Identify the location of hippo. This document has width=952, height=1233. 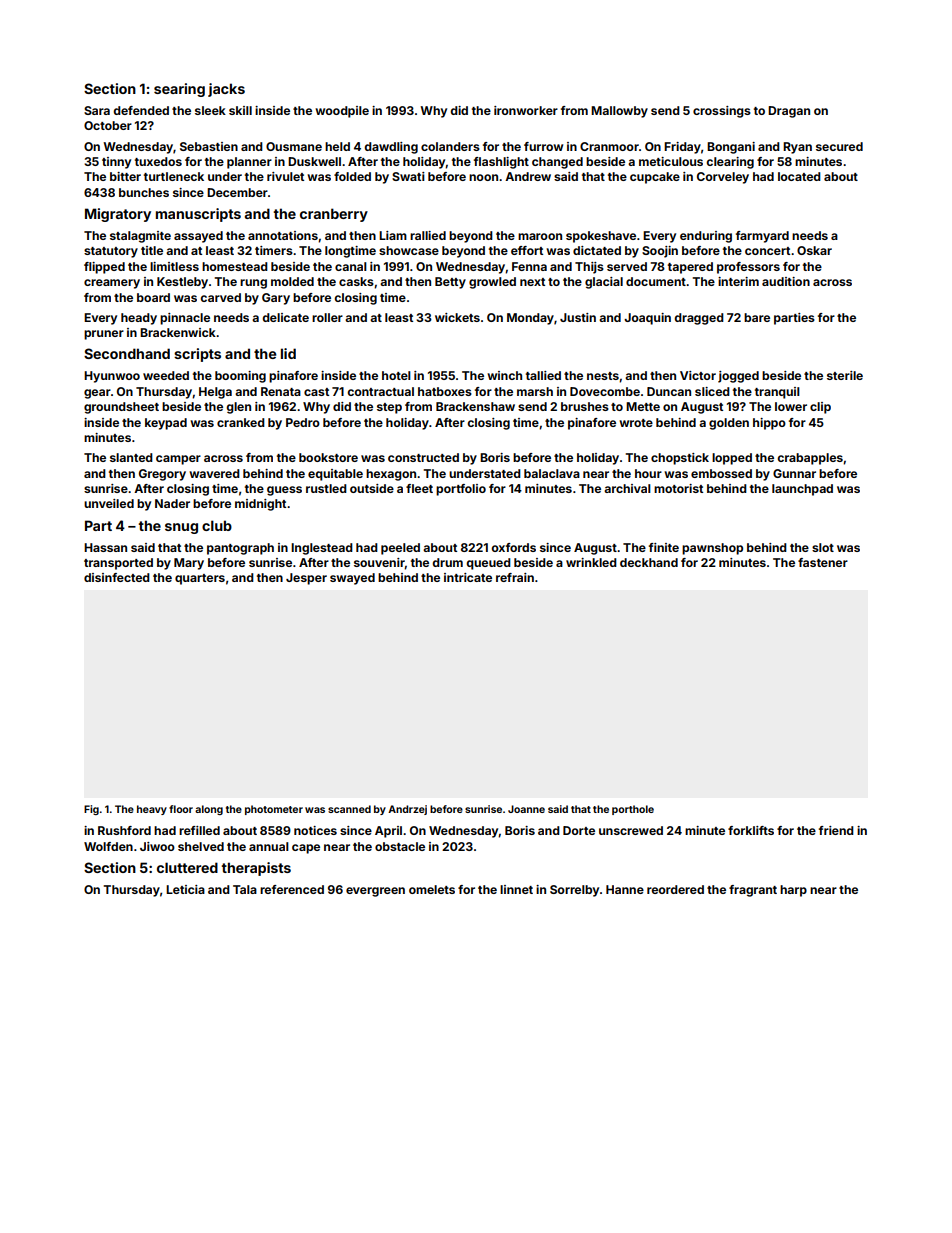
(769, 424).
